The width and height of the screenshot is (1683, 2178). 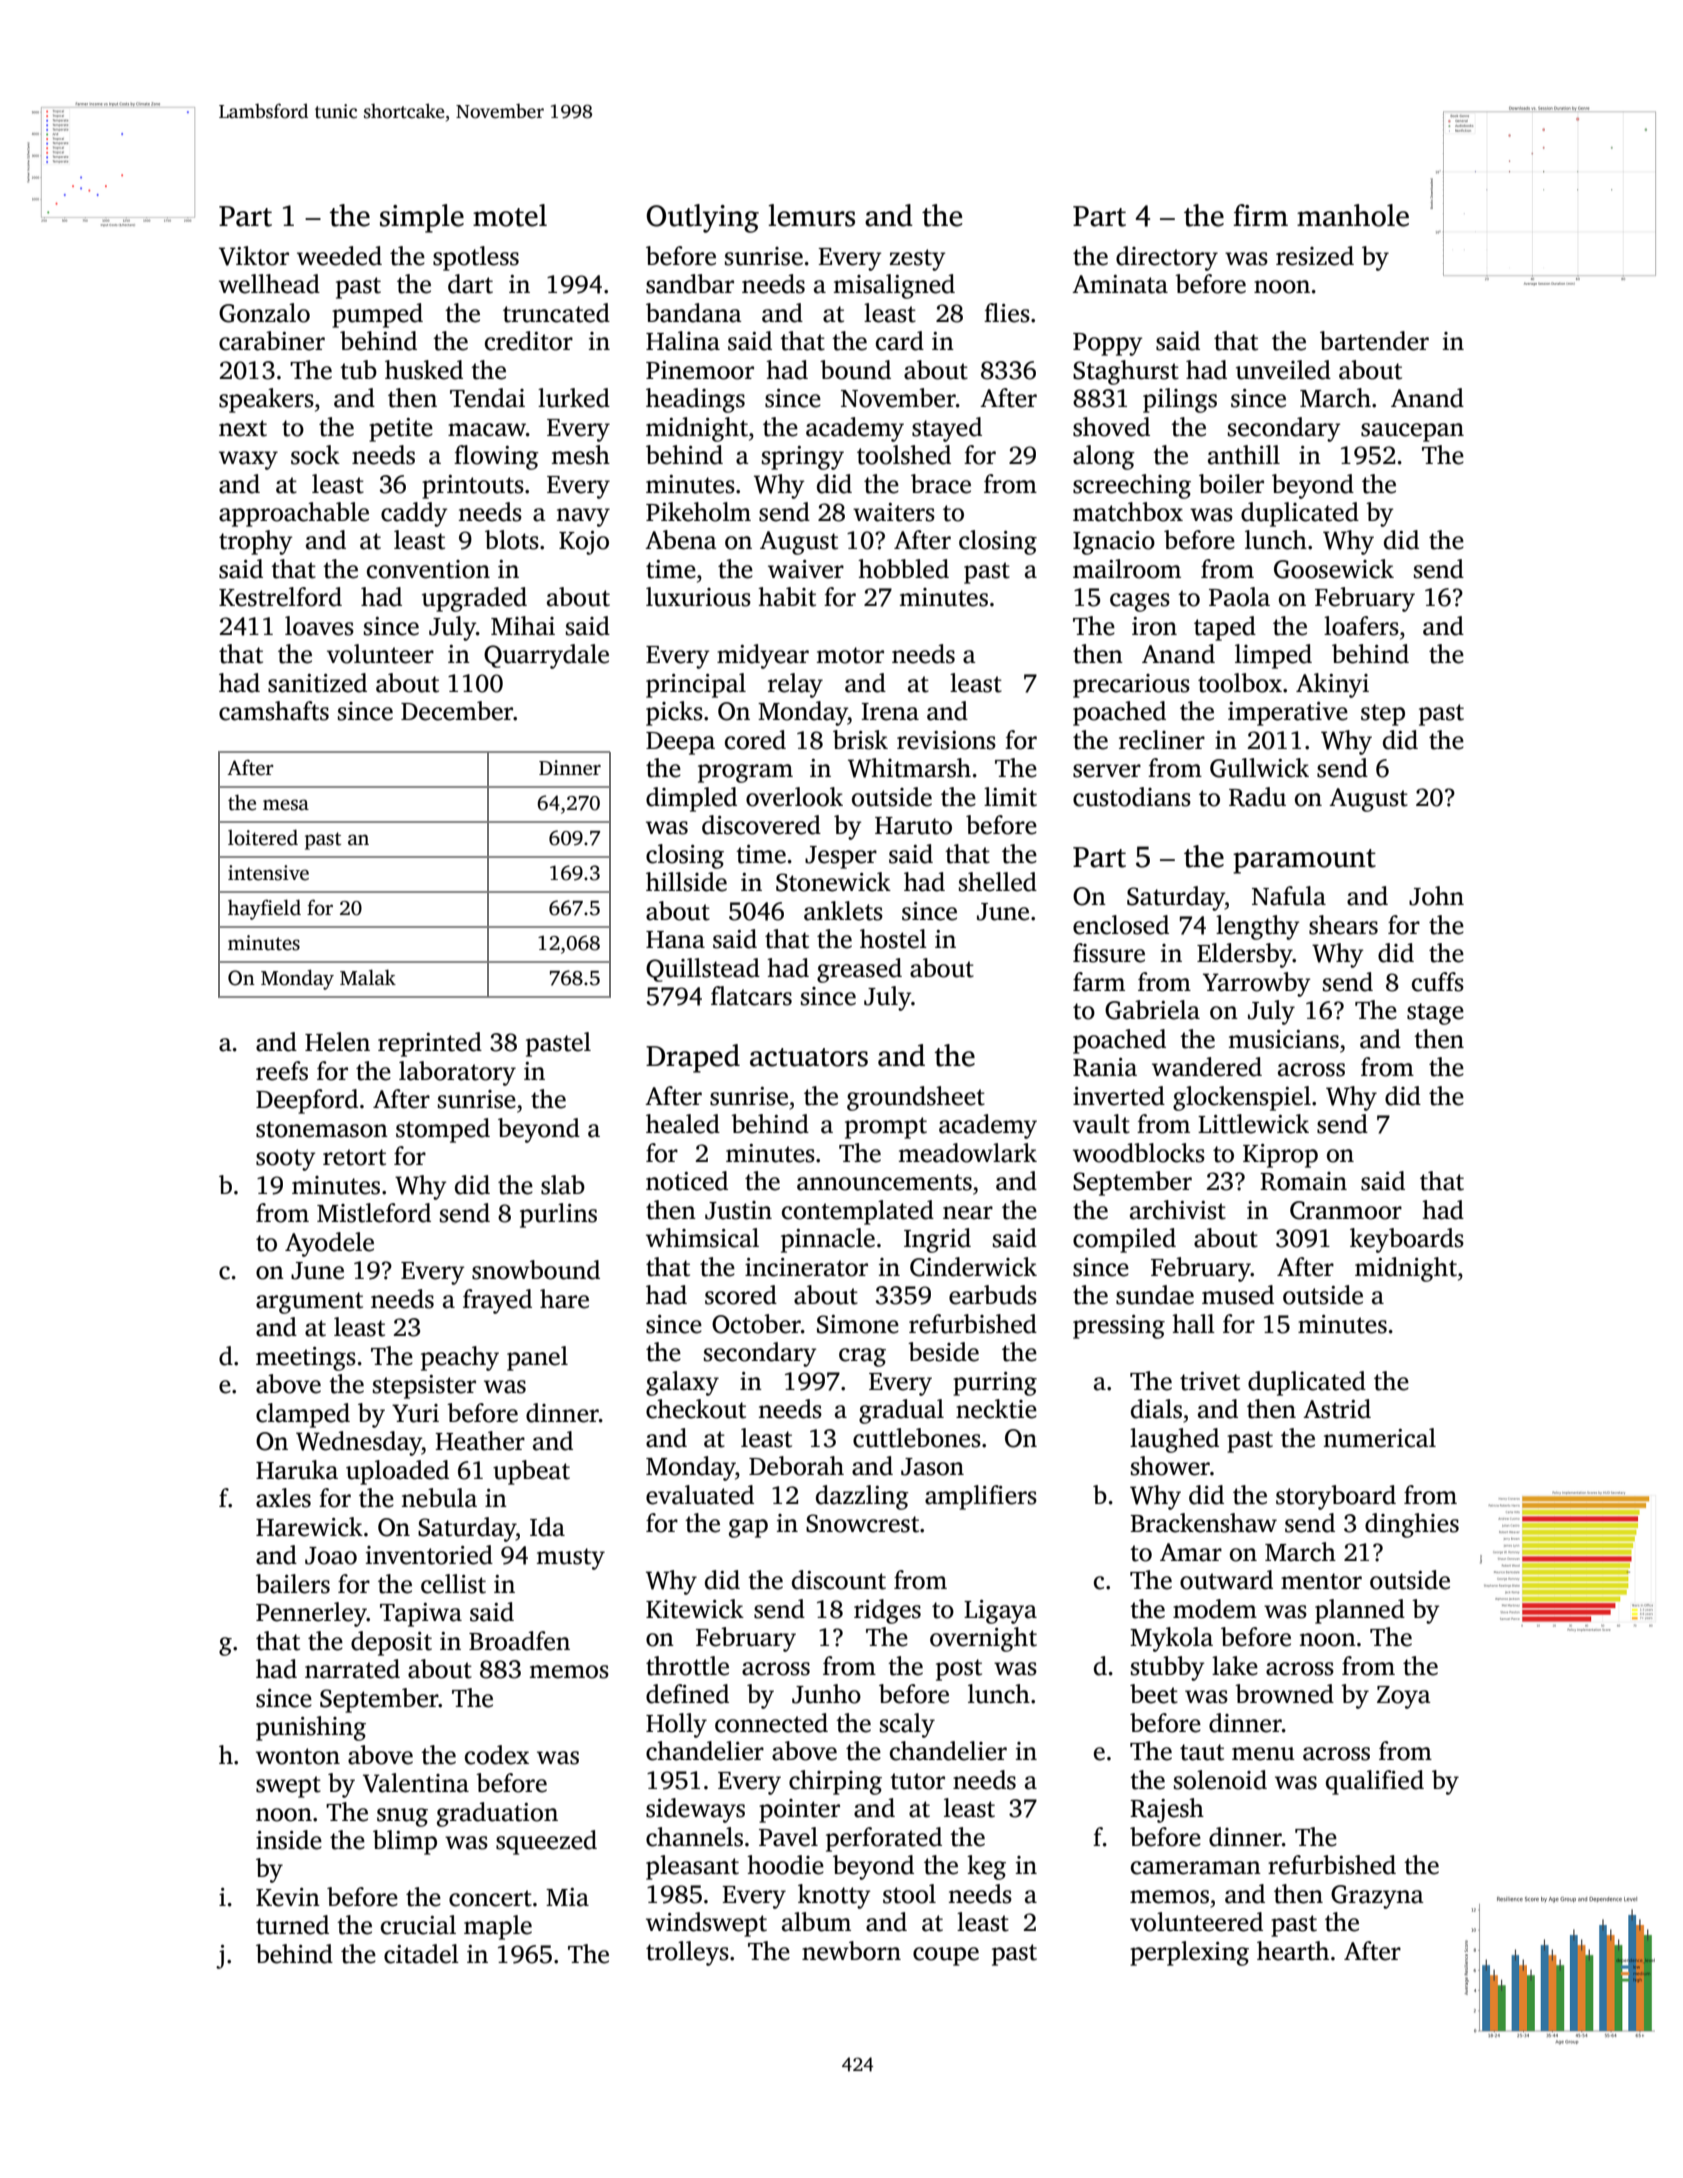 What do you see at coordinates (519, 1641) in the screenshot?
I see `Broadfen` at bounding box center [519, 1641].
